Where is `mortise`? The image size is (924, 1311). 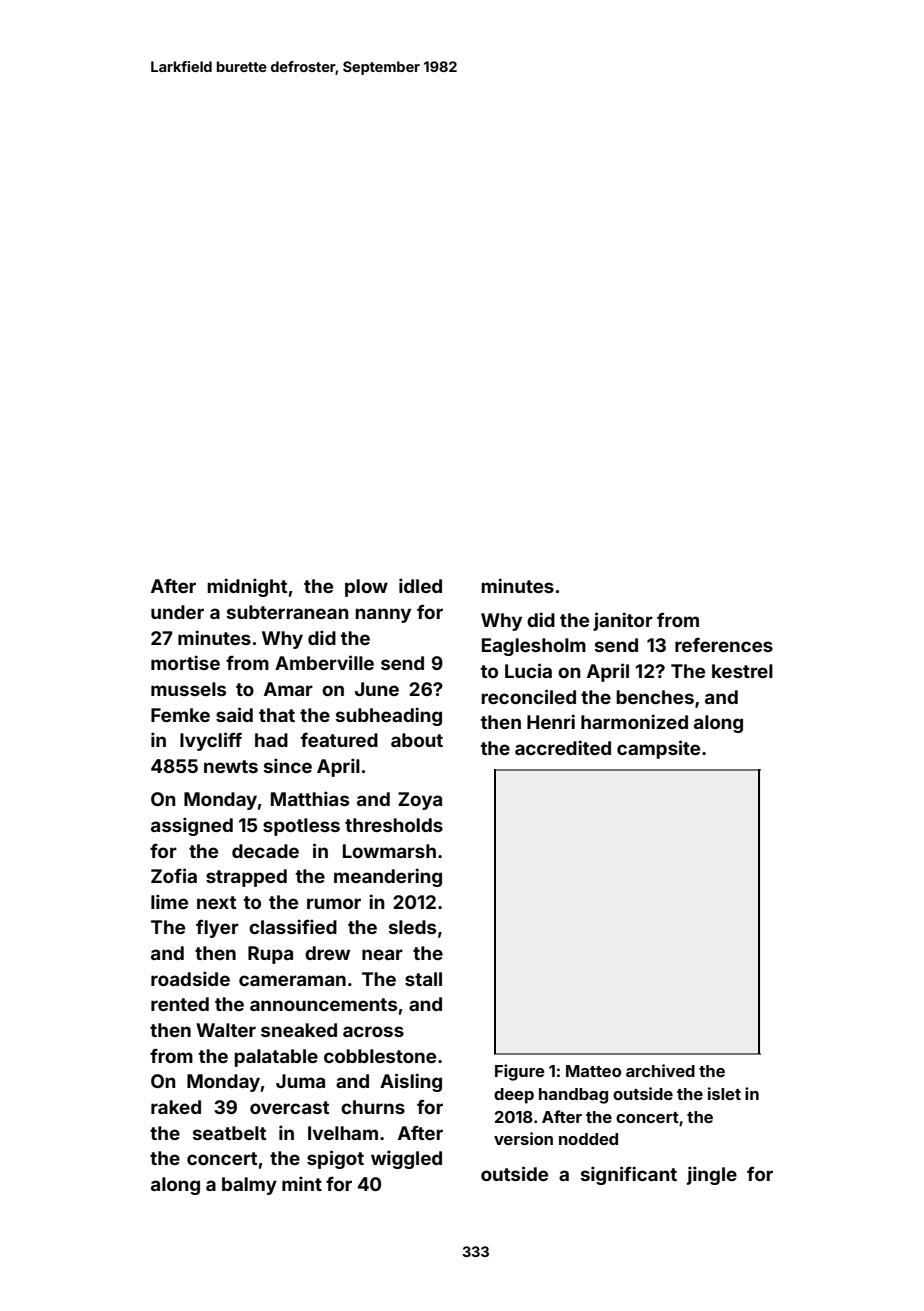 mortise is located at coordinates (185, 662).
